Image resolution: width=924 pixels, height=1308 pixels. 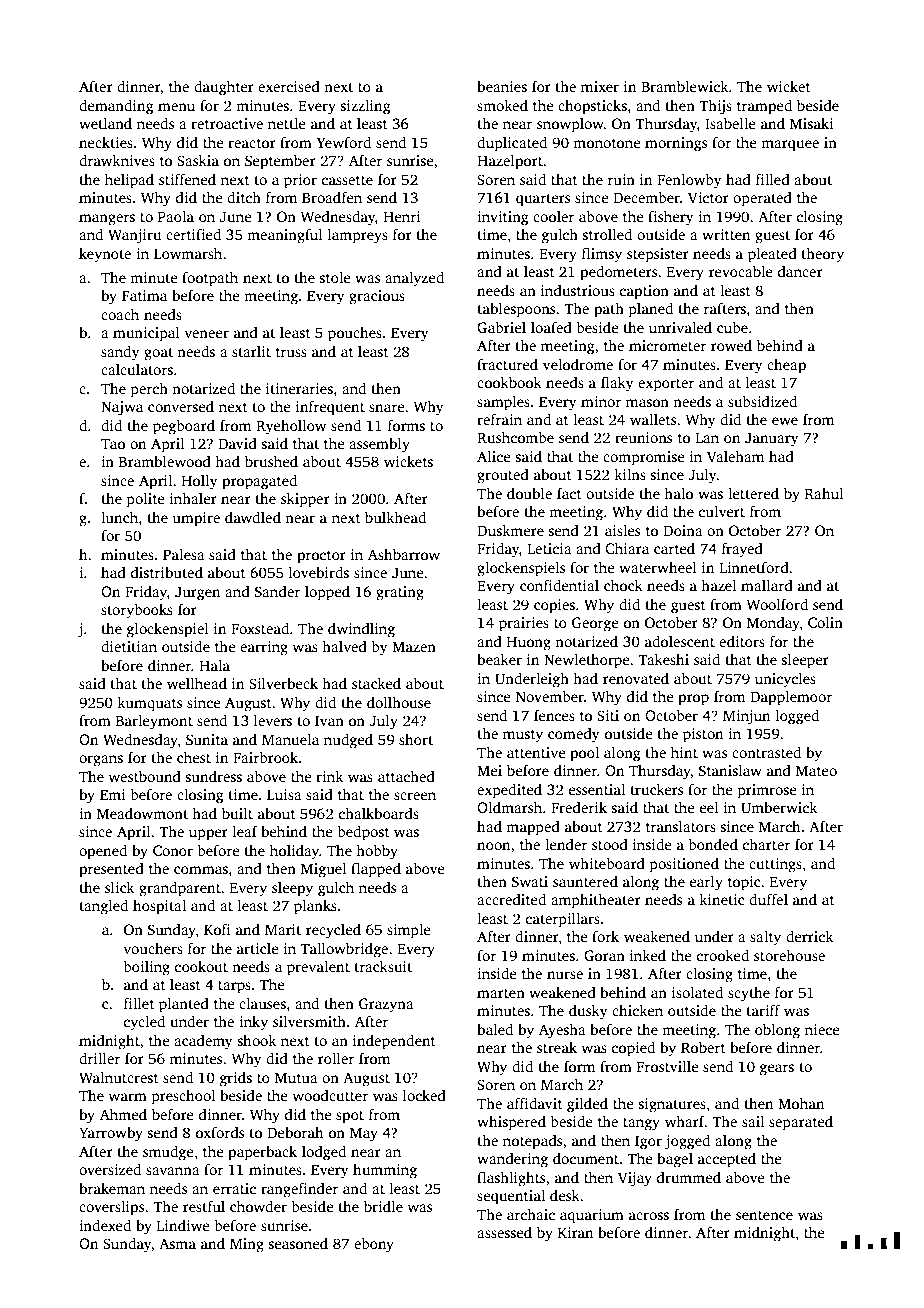 I want to click on retroactive, so click(x=227, y=123).
